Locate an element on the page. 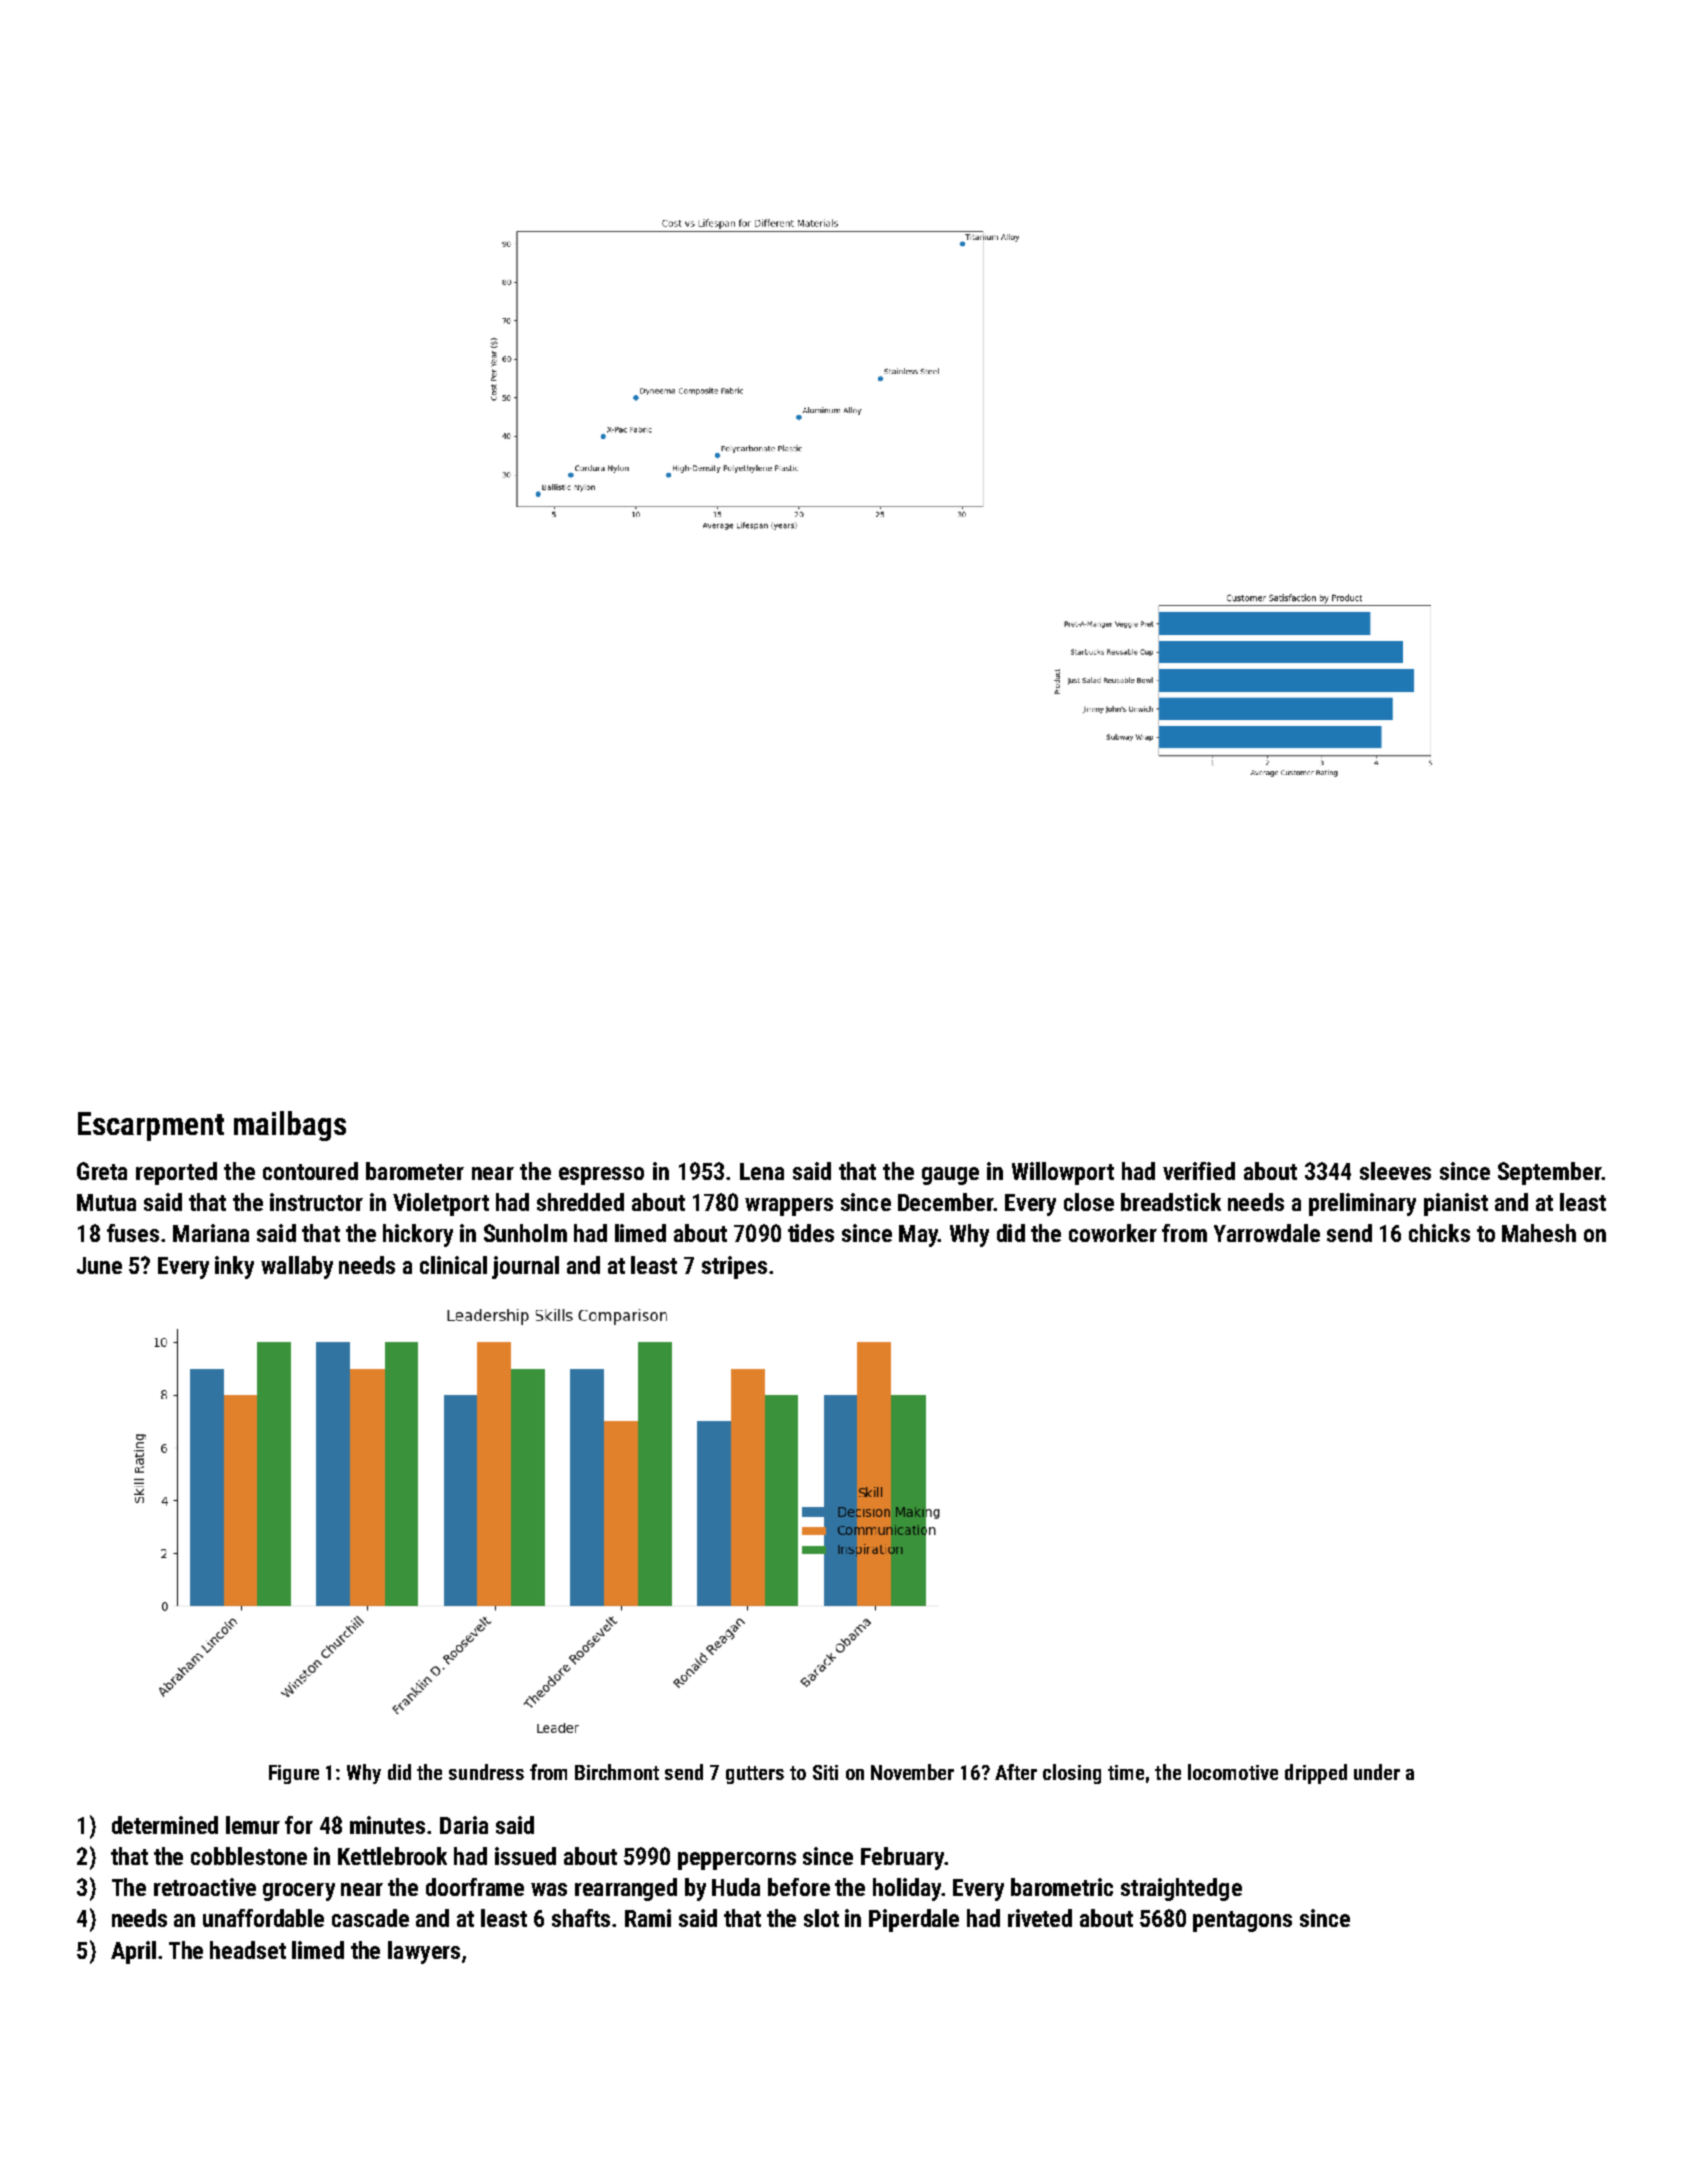 The width and height of the image is (1683, 2178). shredded is located at coordinates (580, 1202).
